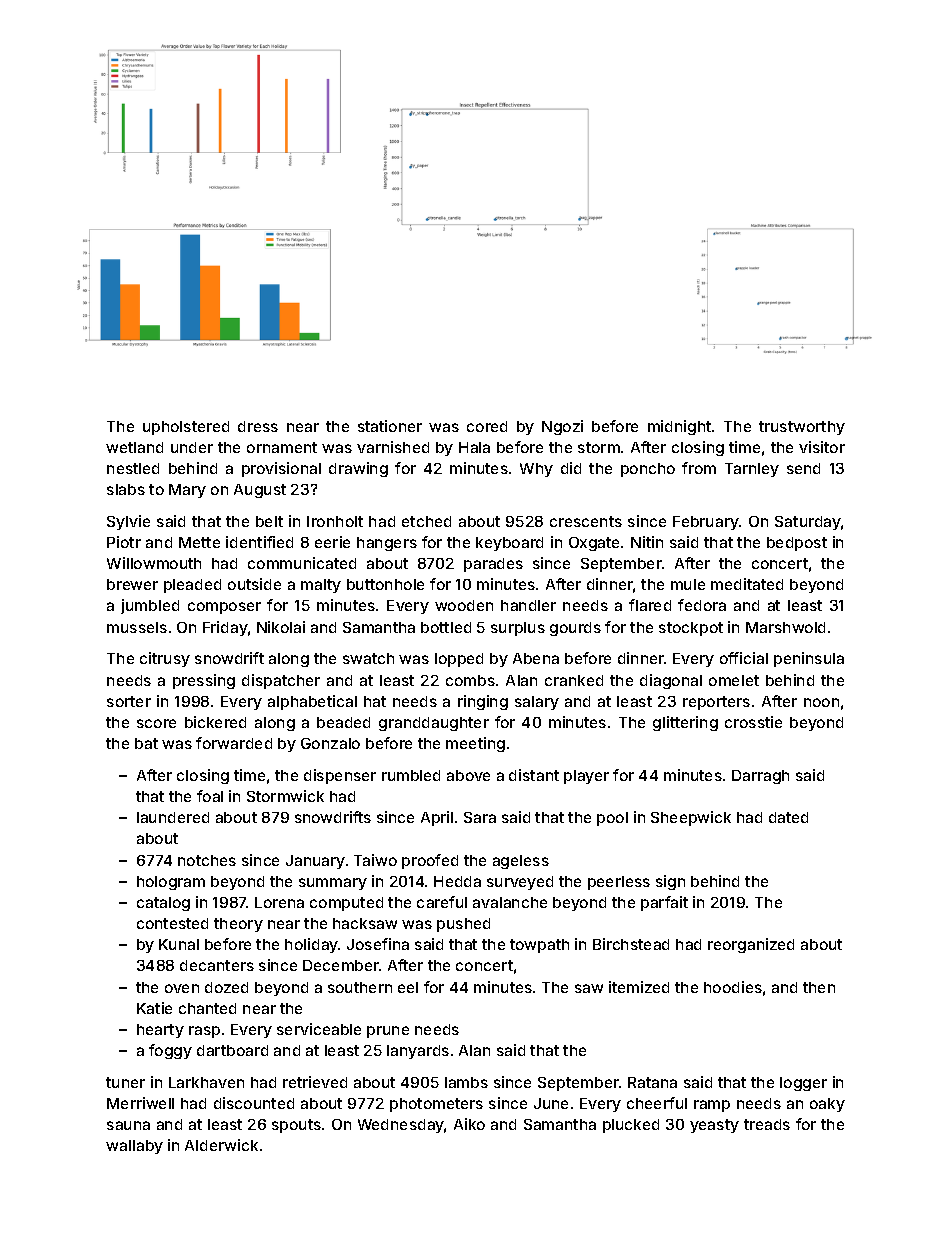 This screenshot has height=1233, width=952. I want to click on Alderwick, so click(221, 1145).
